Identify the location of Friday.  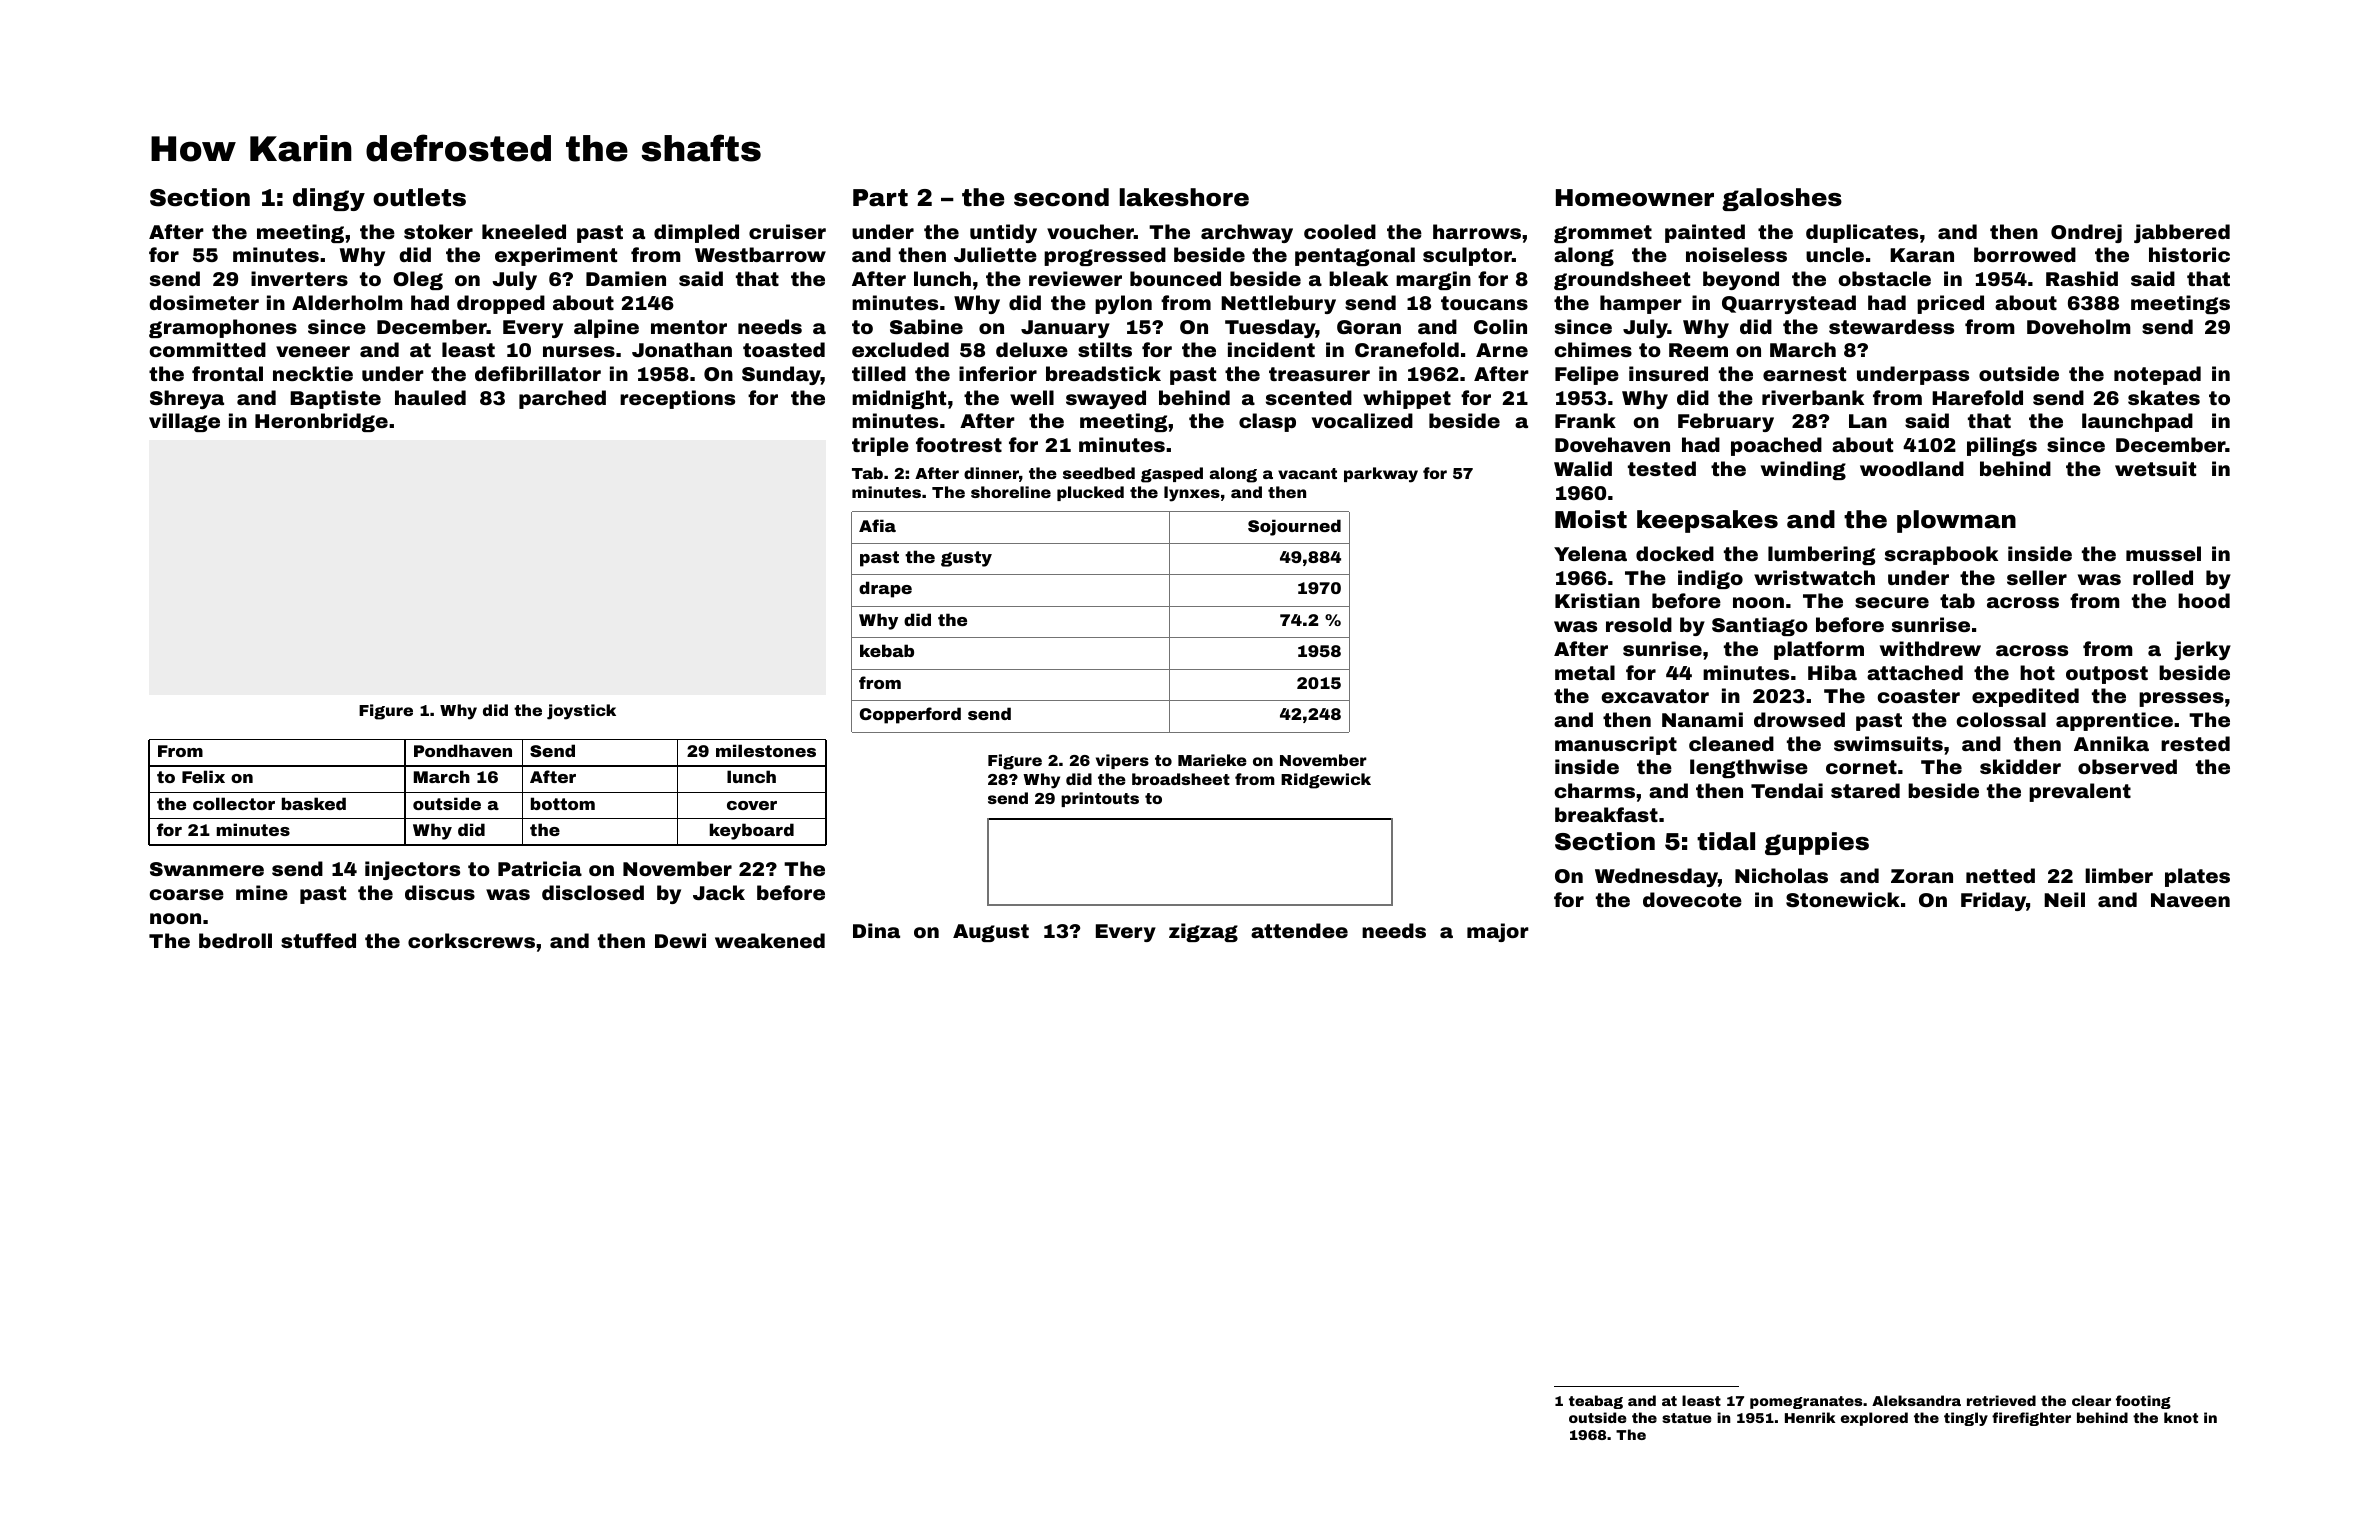
(1993, 901).
